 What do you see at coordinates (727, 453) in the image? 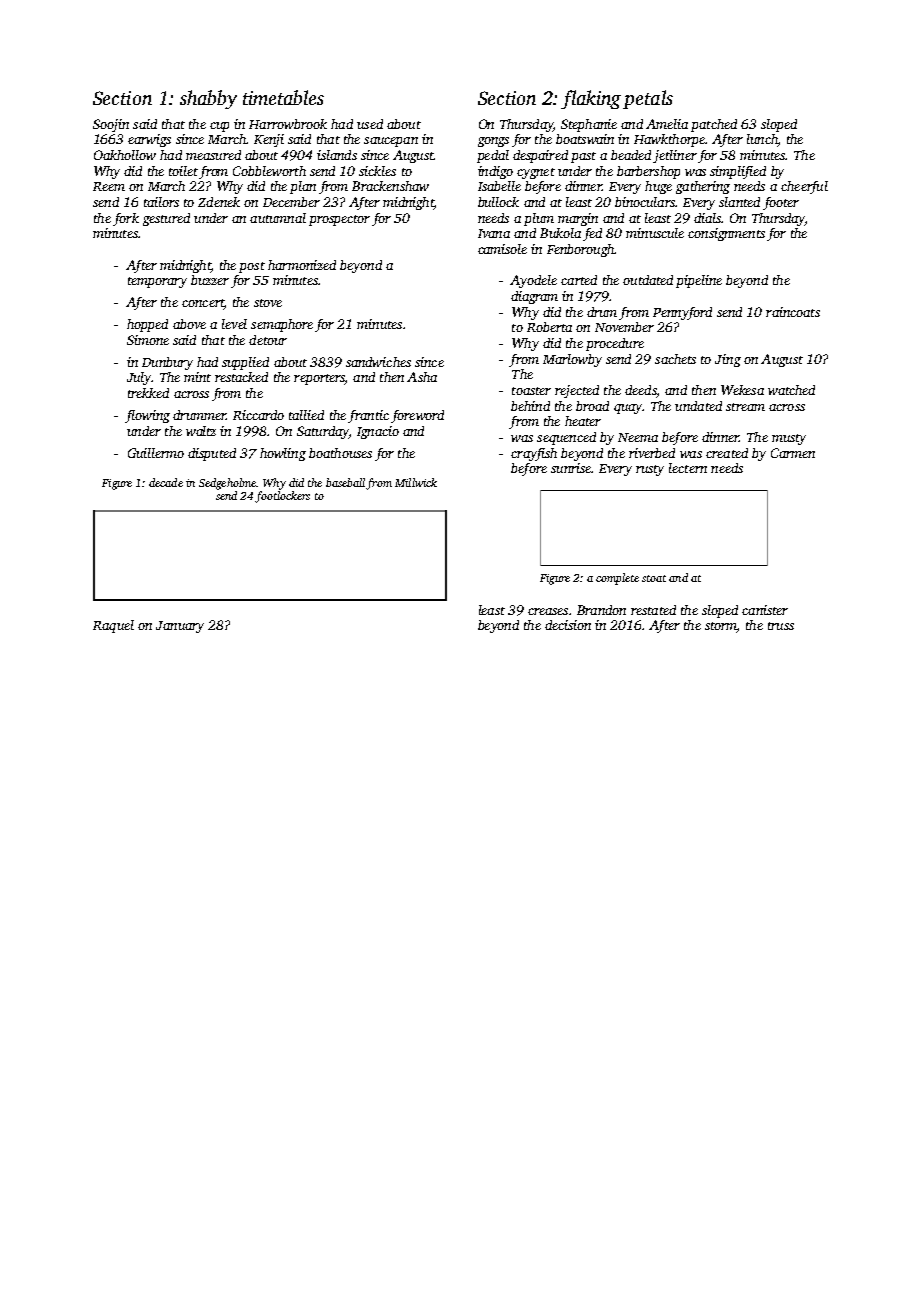
I see `created` at bounding box center [727, 453].
